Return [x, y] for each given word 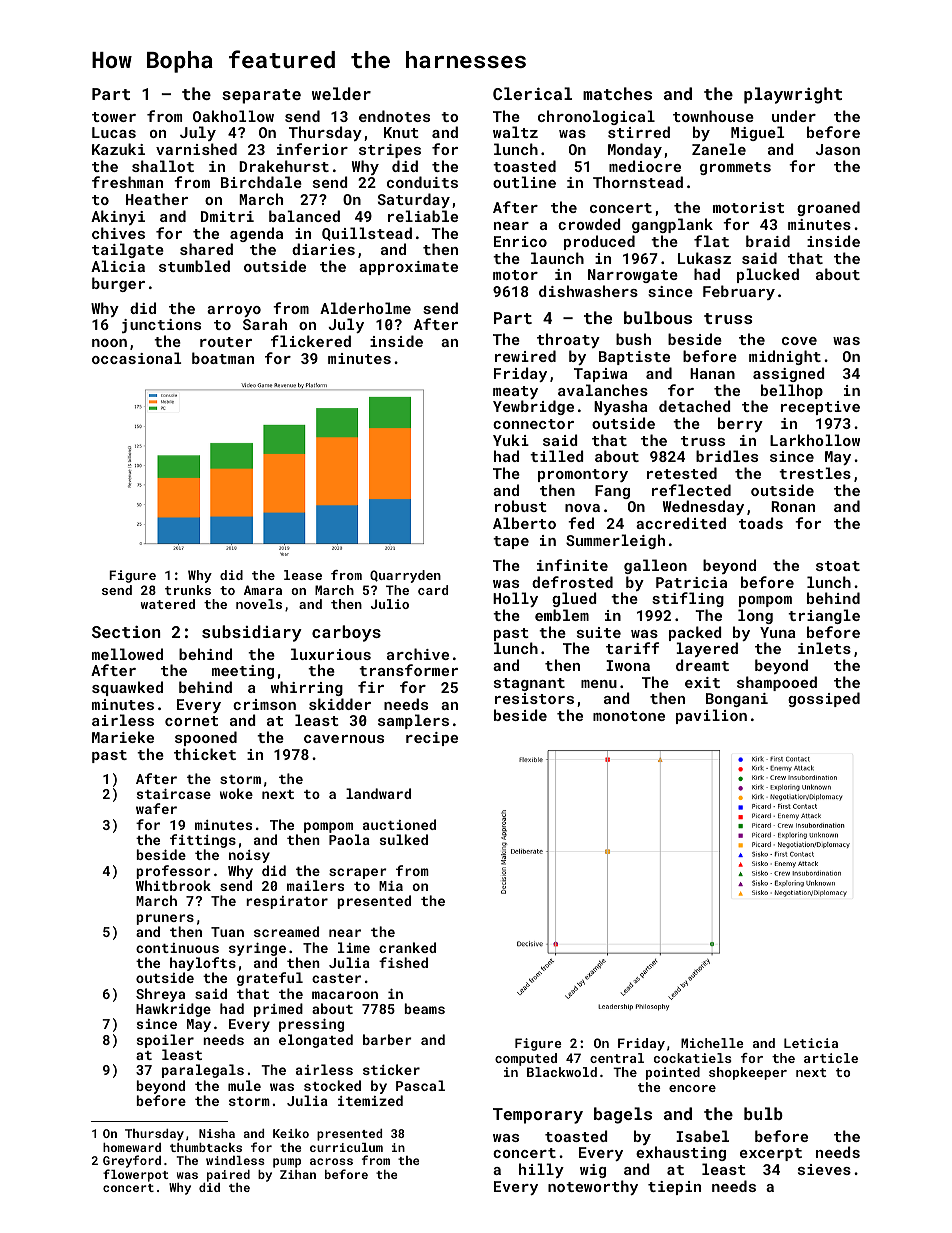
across [331, 1161]
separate [261, 96]
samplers [413, 721]
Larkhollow [815, 440]
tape [511, 542]
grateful [270, 979]
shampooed [777, 683]
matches [617, 93]
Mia [391, 886]
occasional [136, 358]
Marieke [123, 737]
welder [341, 93]
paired [228, 1176]
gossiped [824, 699]
